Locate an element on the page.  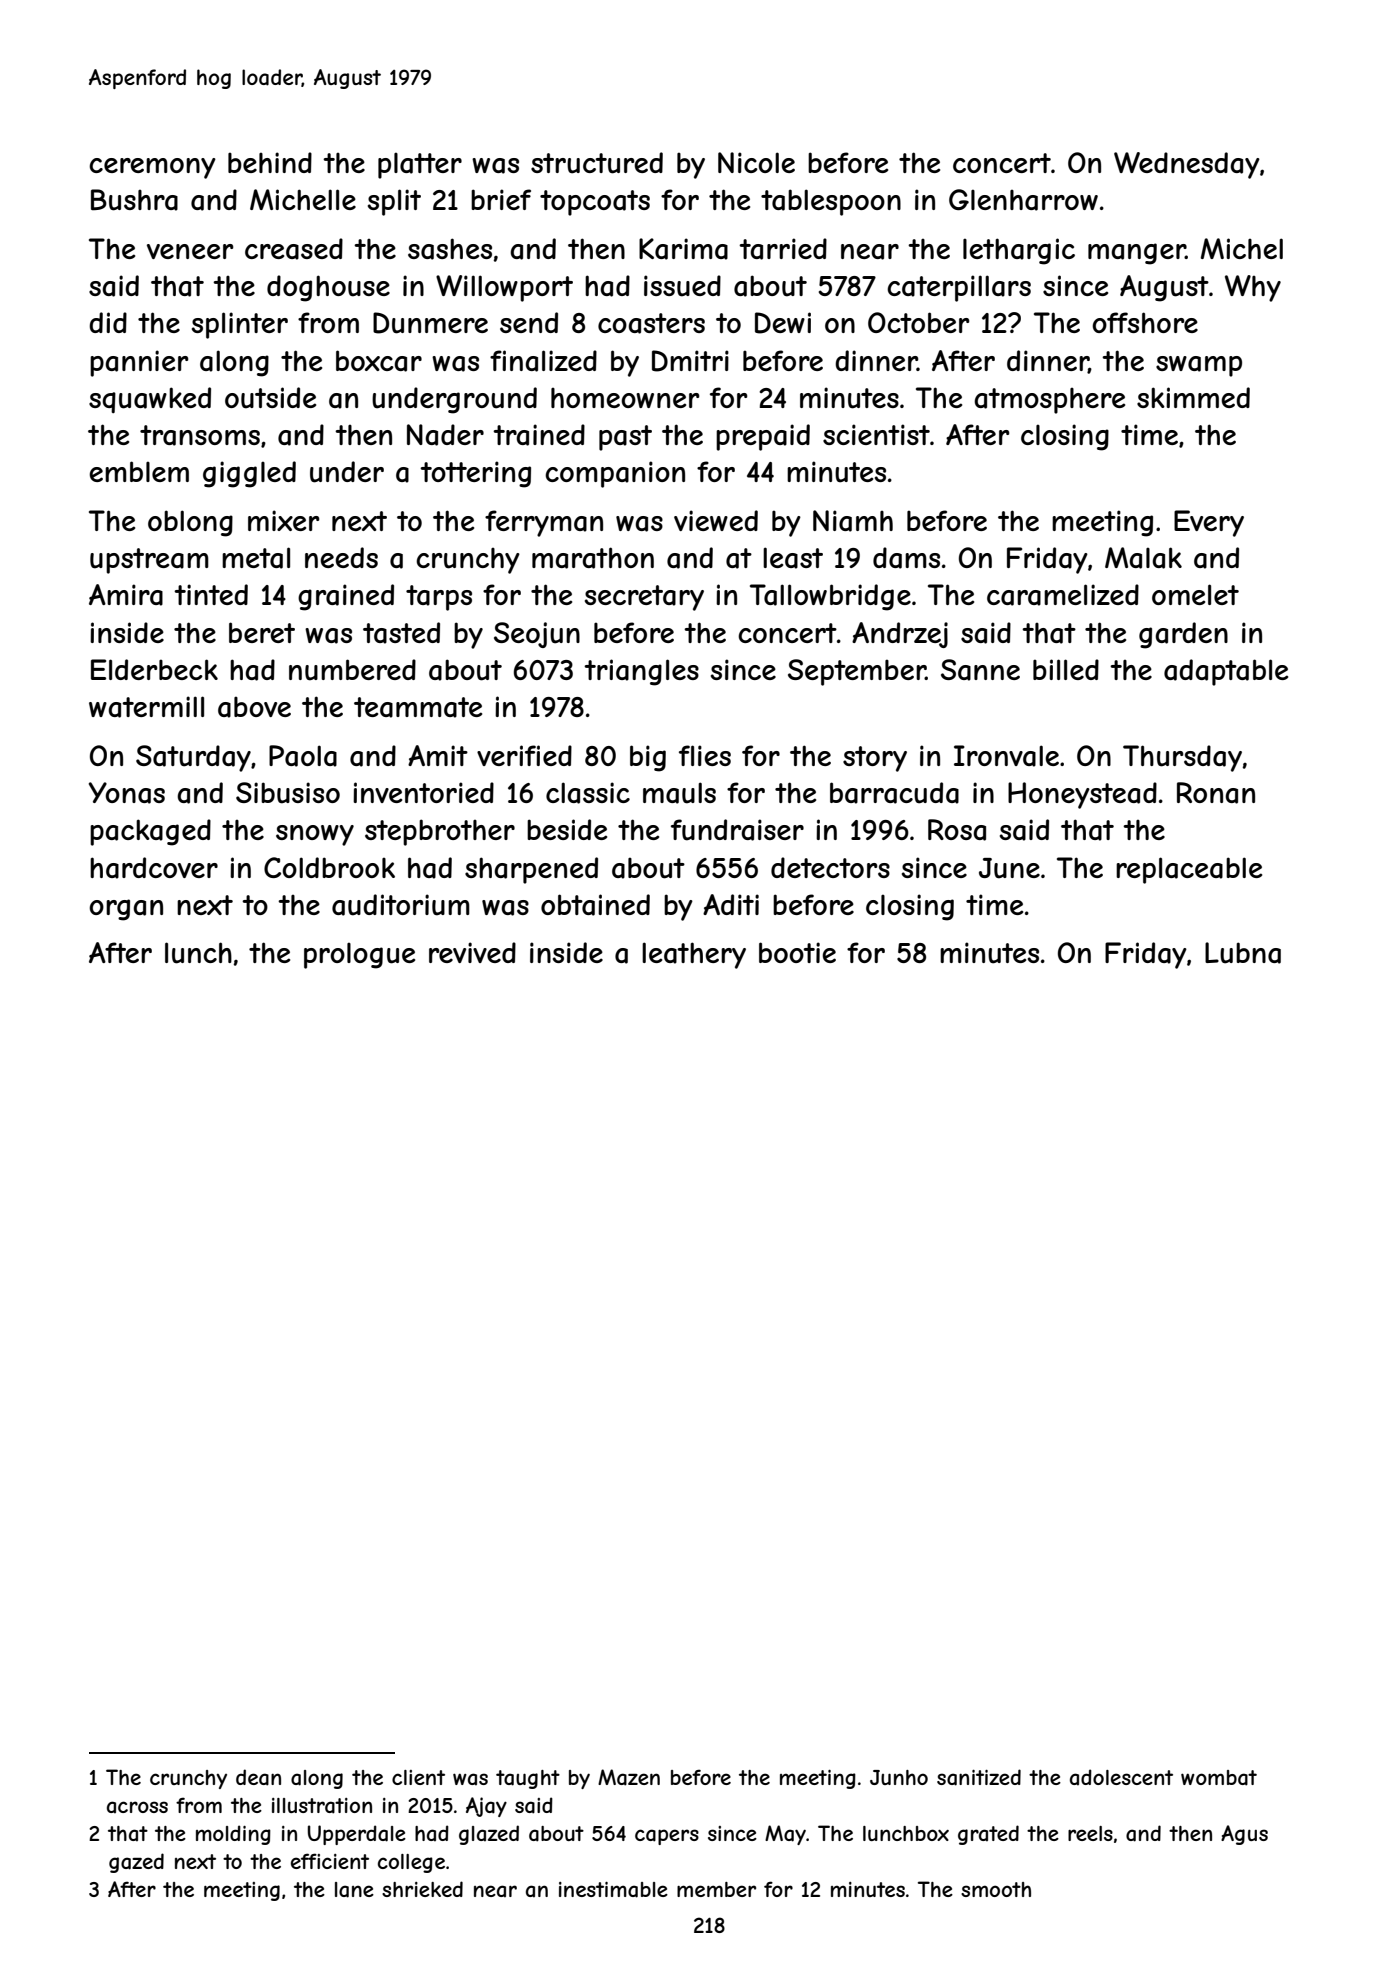
lane is located at coordinates (354, 1890).
